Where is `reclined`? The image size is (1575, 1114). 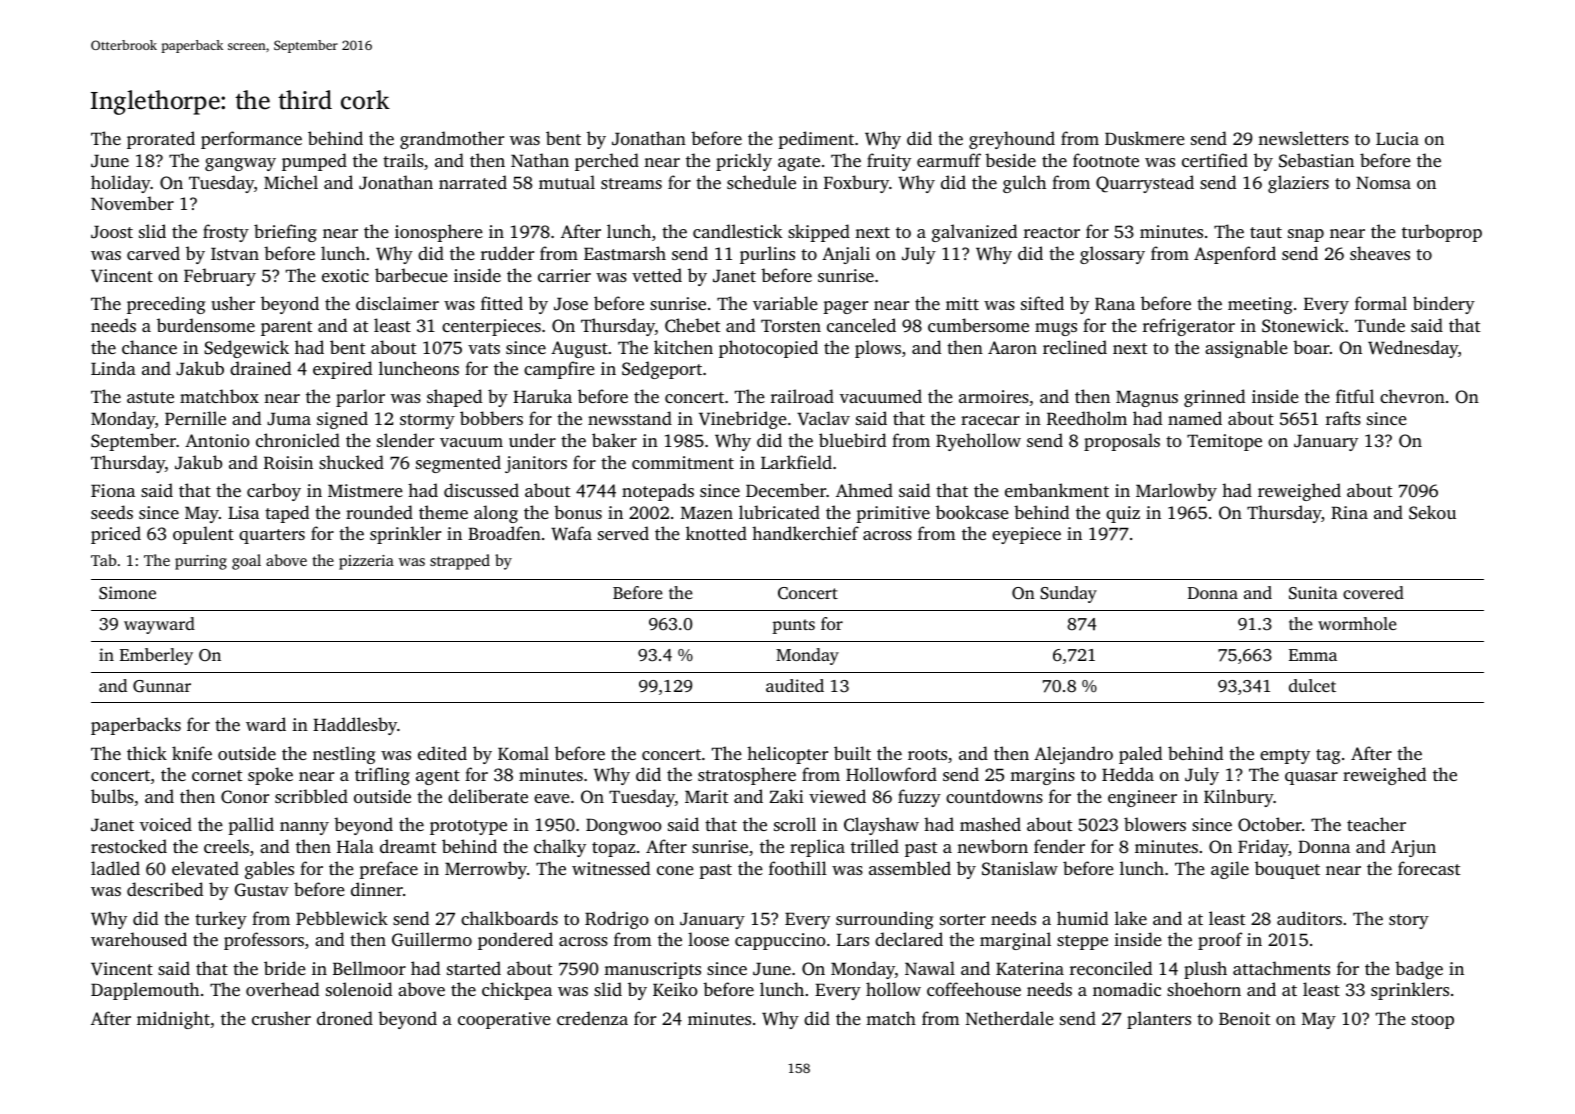 reclined is located at coordinates (1075, 347).
